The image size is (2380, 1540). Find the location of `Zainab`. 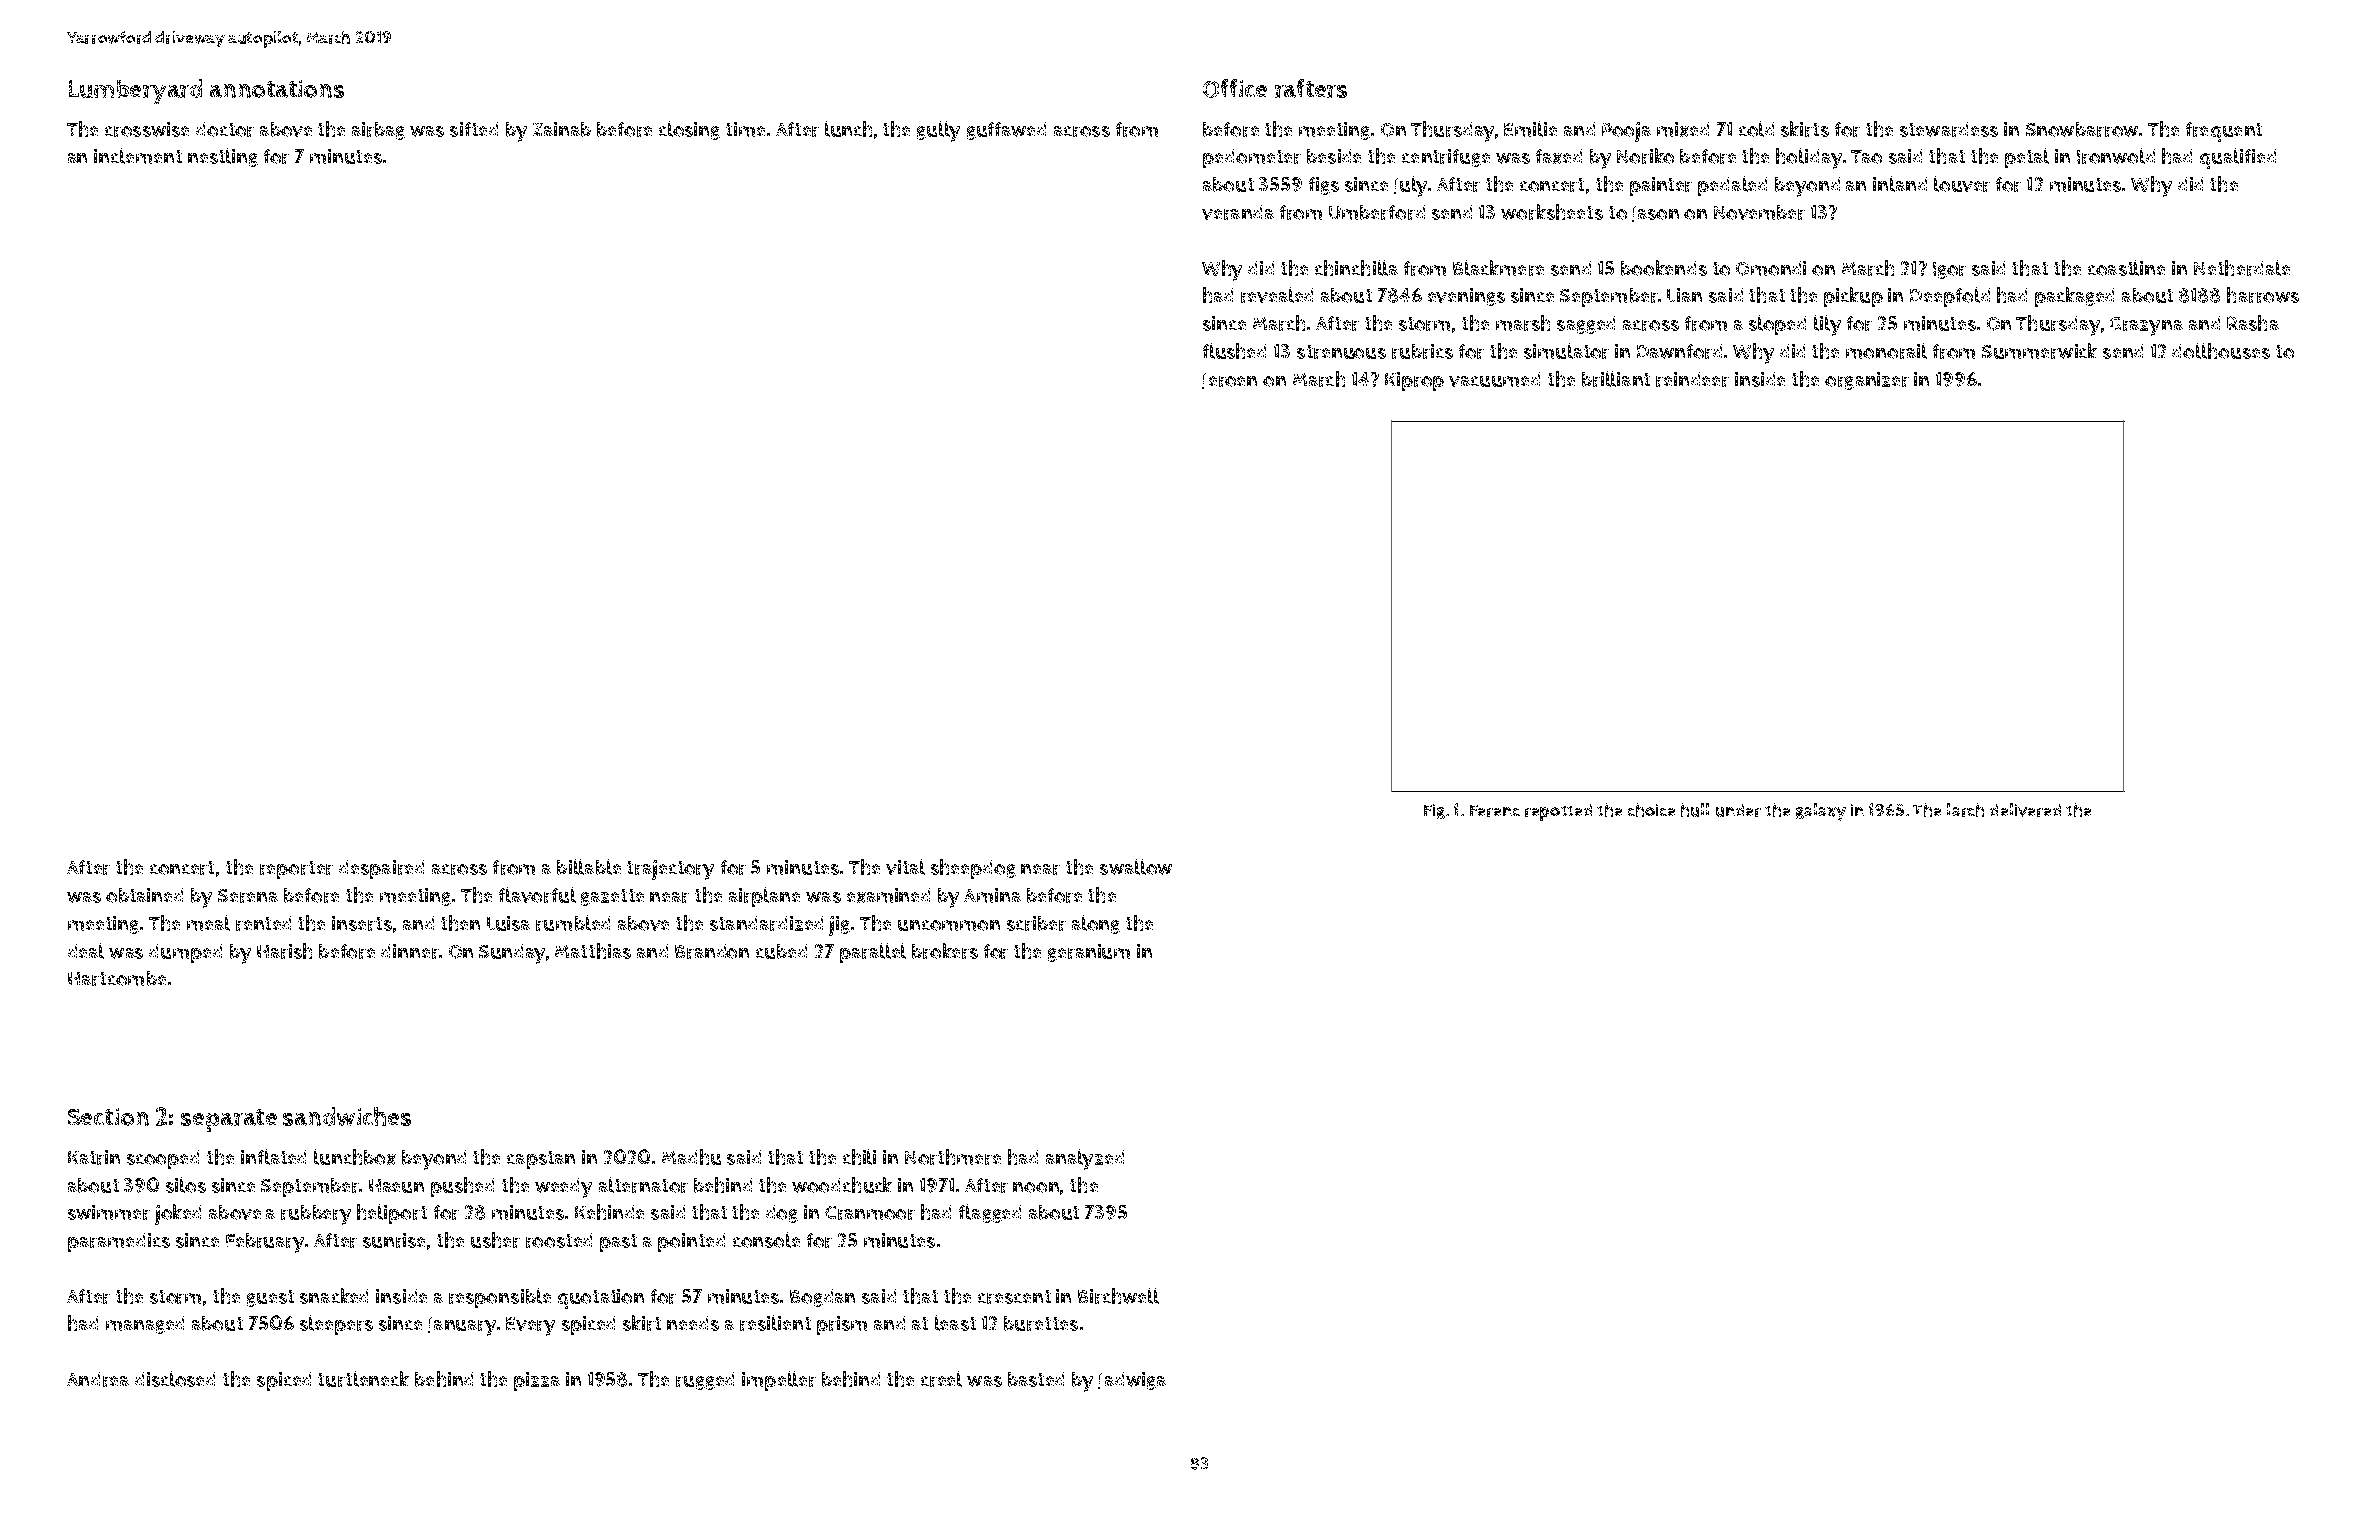

Zainab is located at coordinates (562, 129).
